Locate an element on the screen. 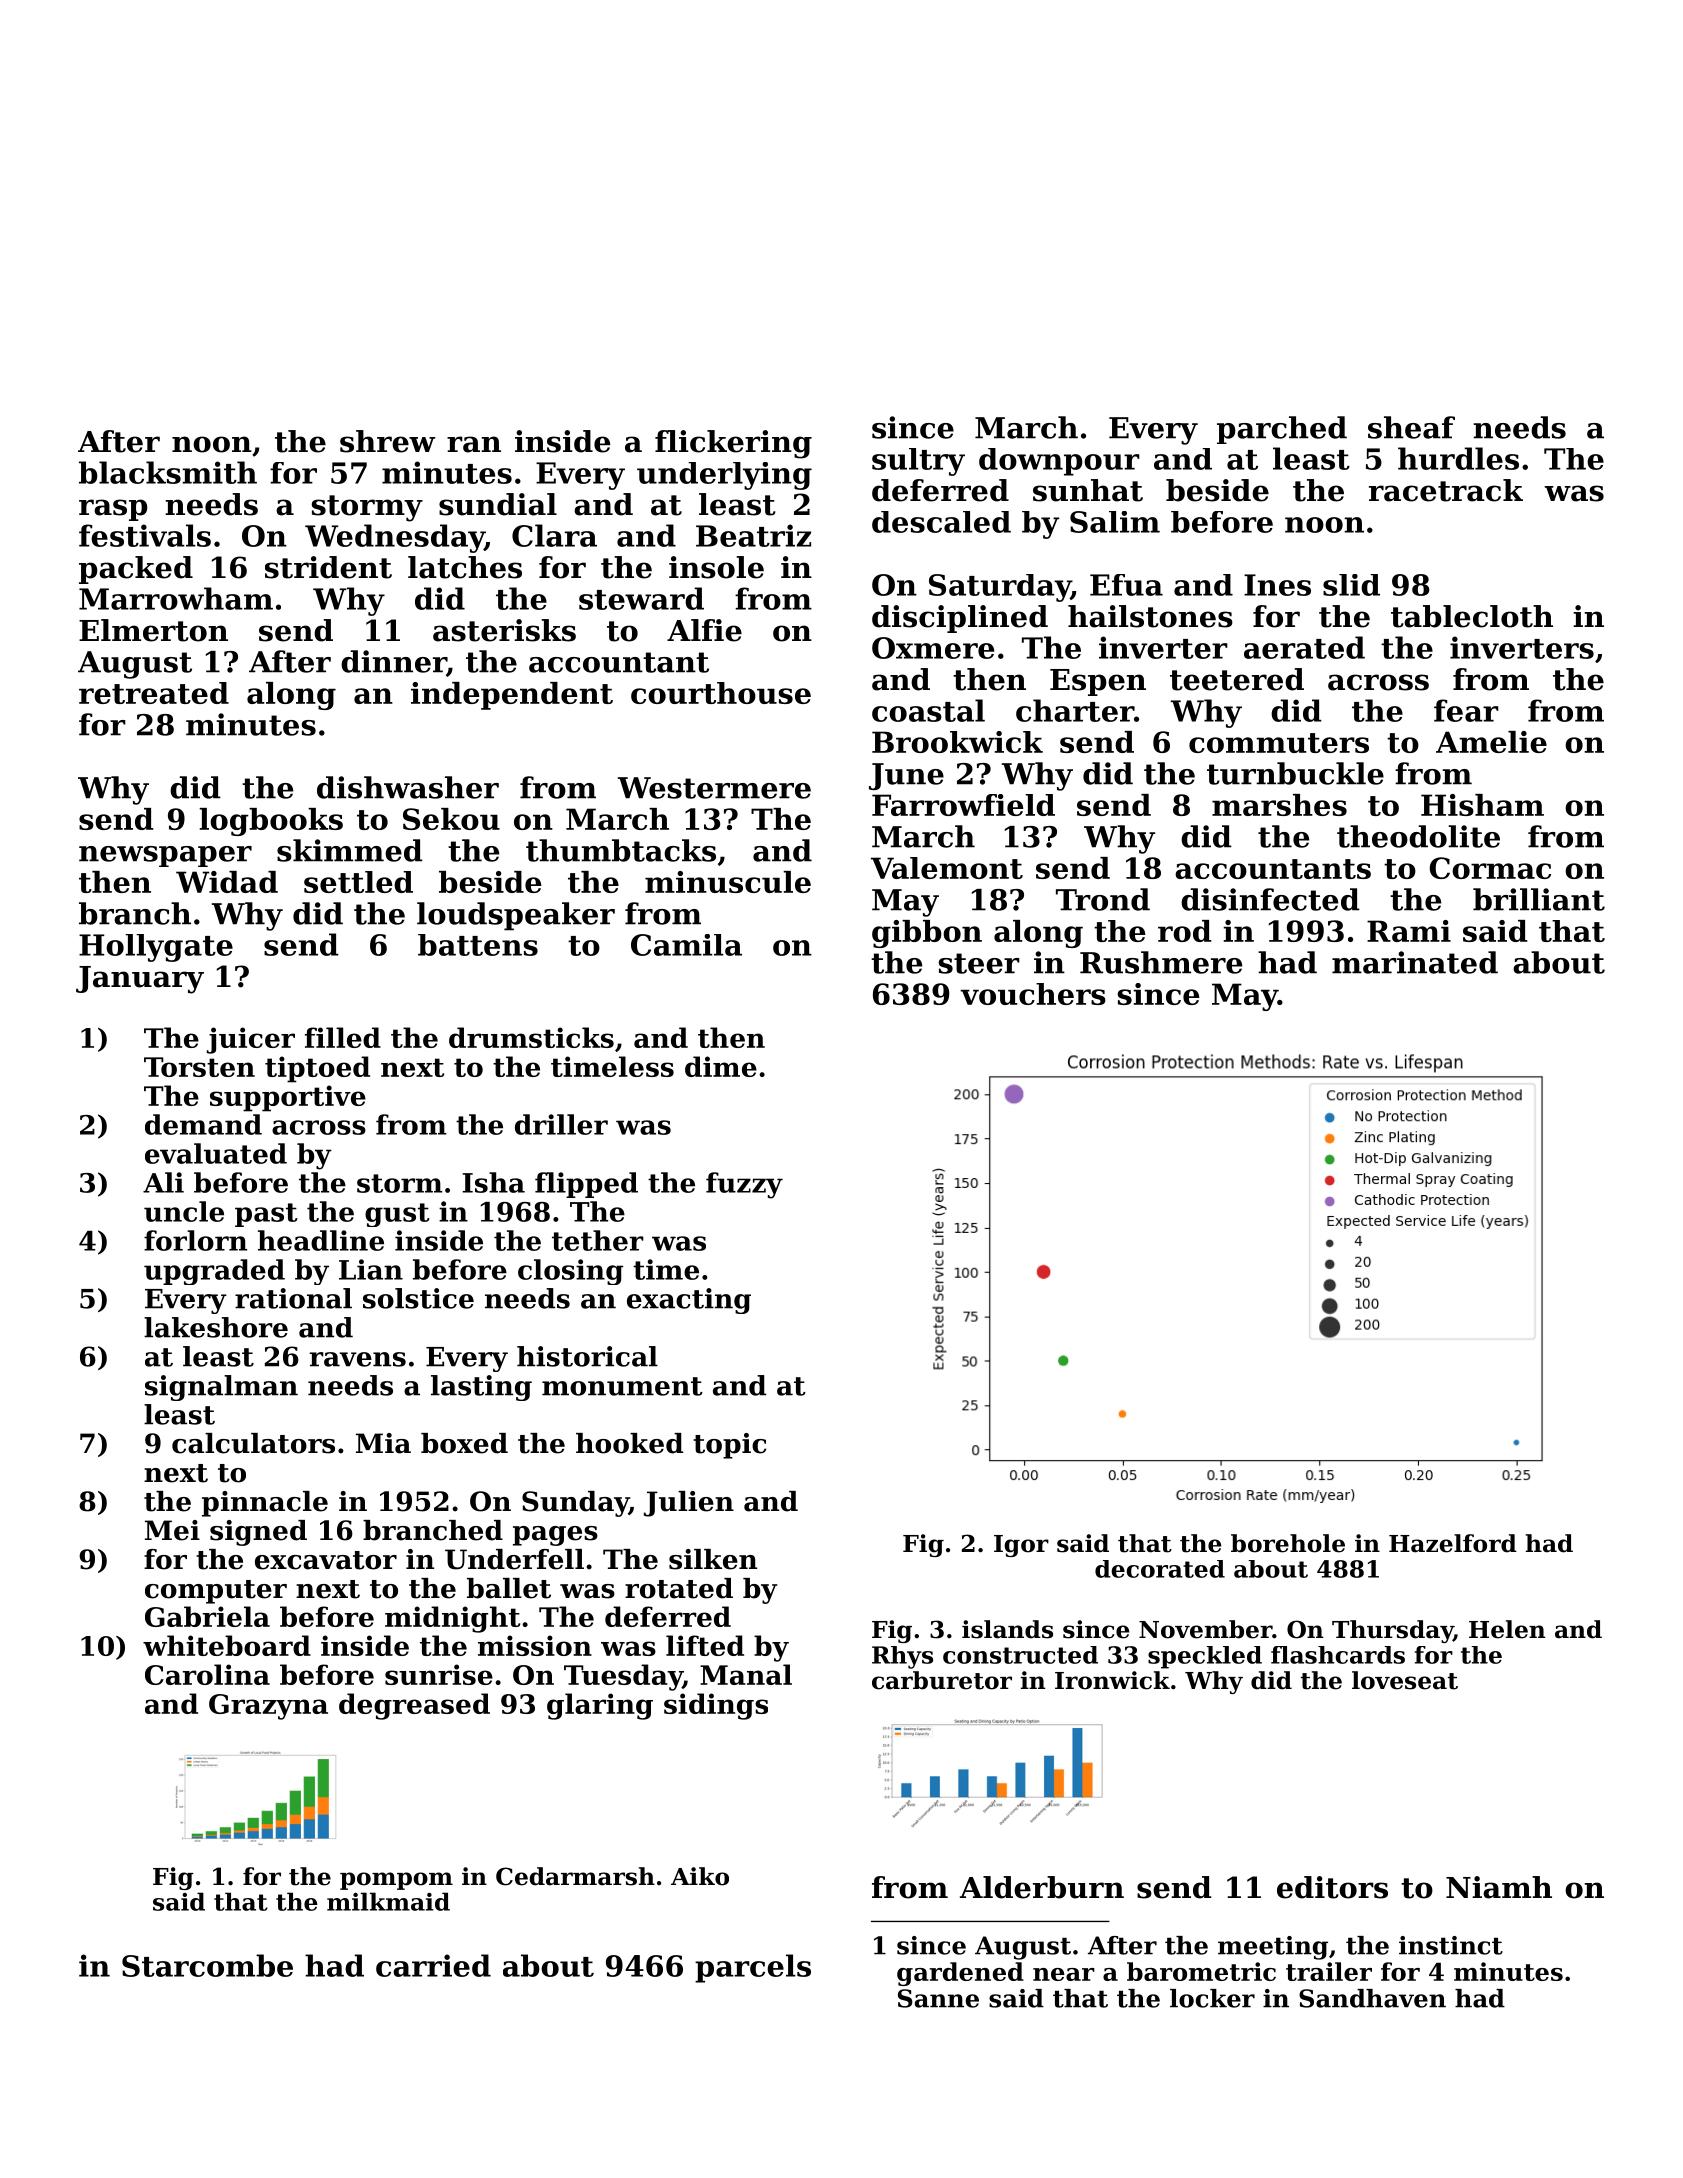  teetered is located at coordinates (1237, 679).
